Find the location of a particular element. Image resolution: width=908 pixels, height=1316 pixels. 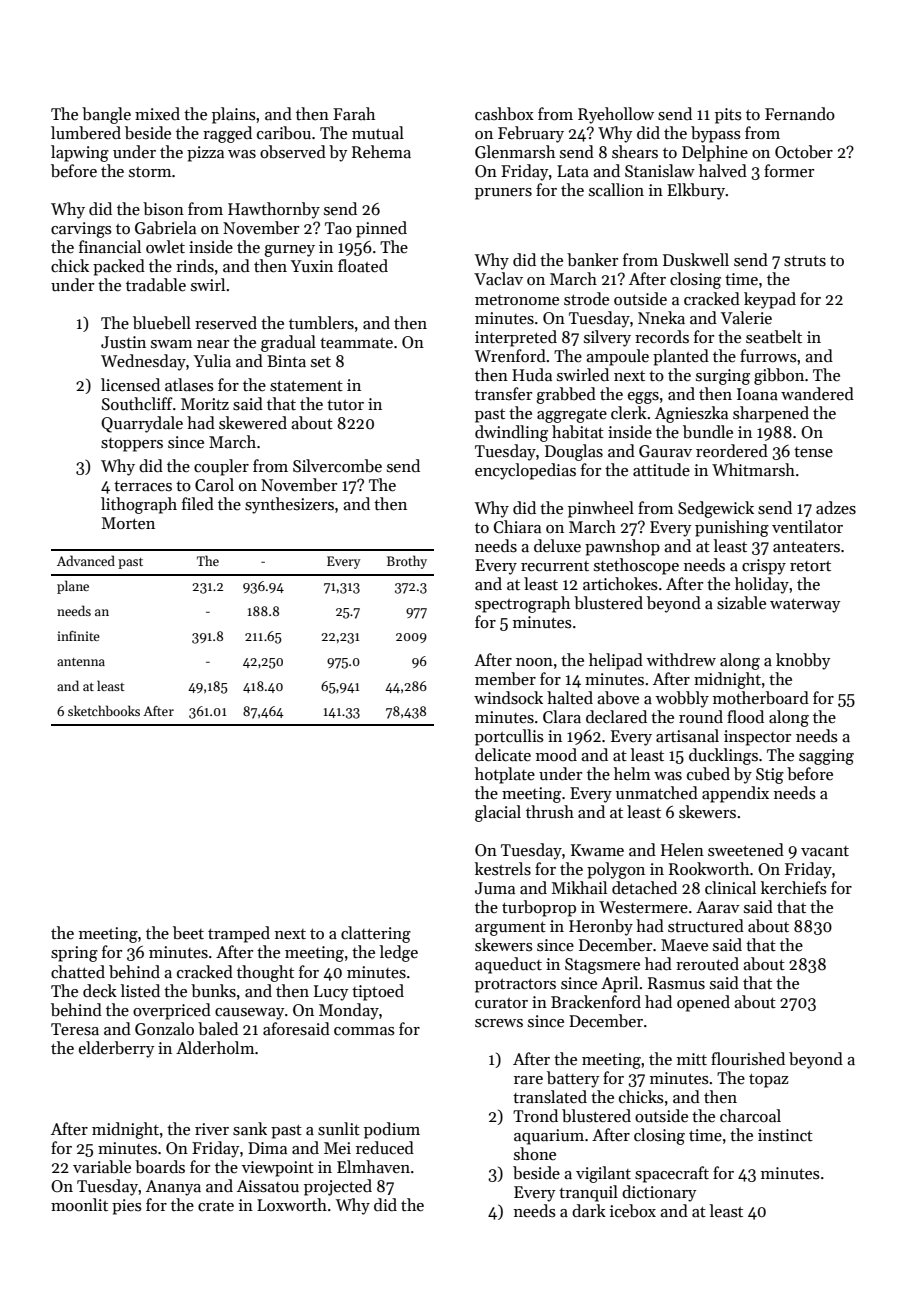

icebox is located at coordinates (633, 1211).
